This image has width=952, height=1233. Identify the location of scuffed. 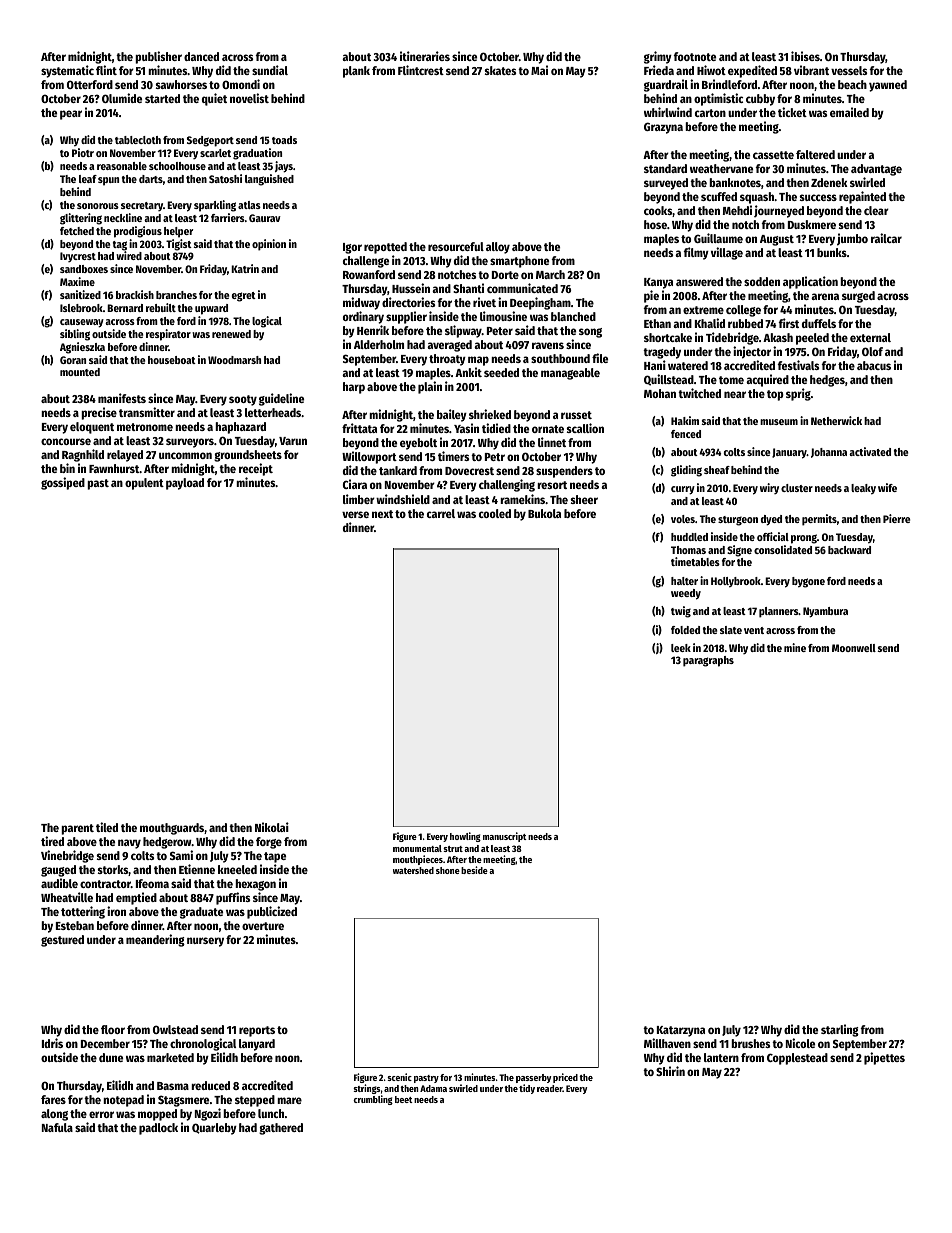
(719, 196).
